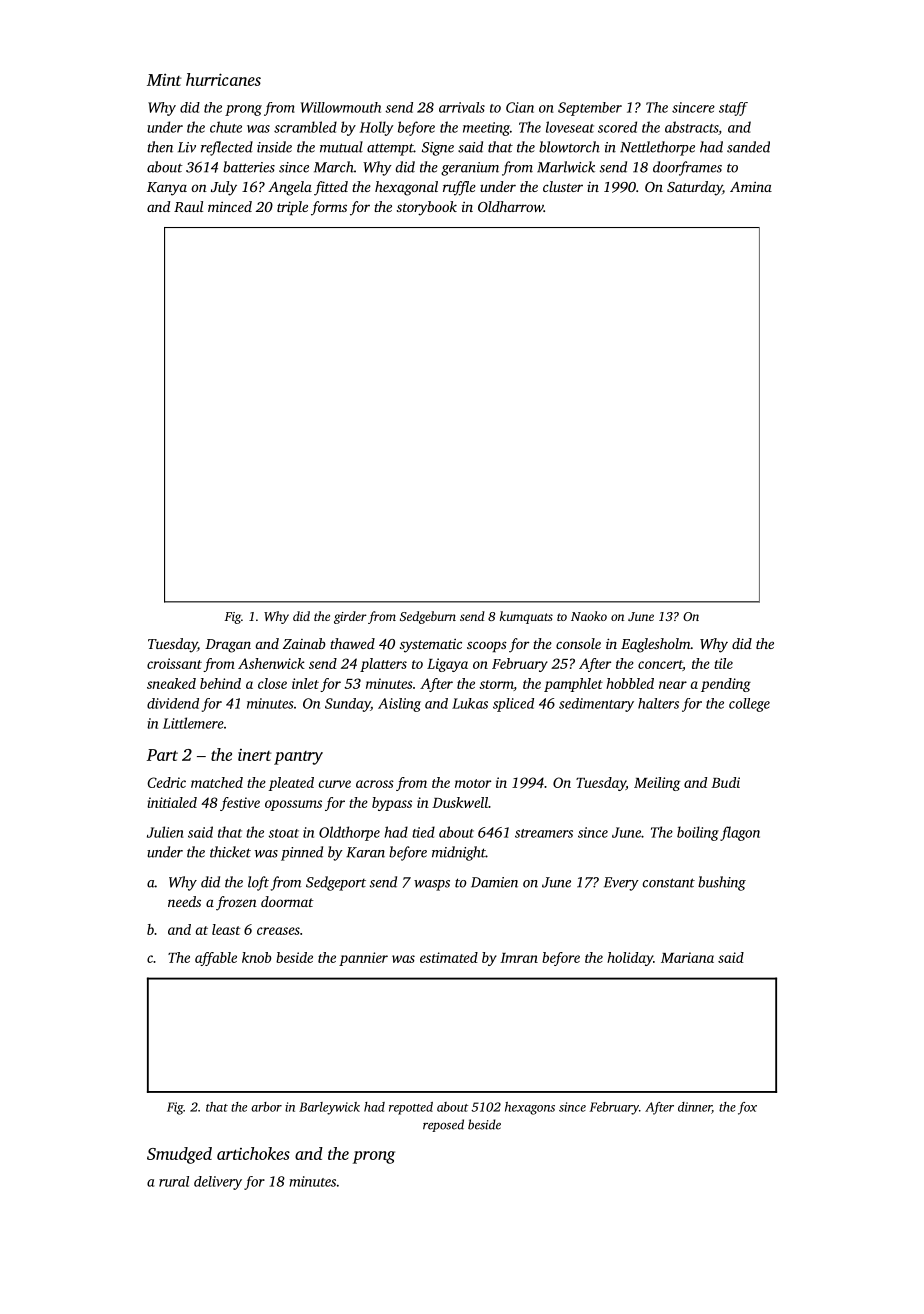 The image size is (924, 1314). I want to click on then, so click(160, 147).
